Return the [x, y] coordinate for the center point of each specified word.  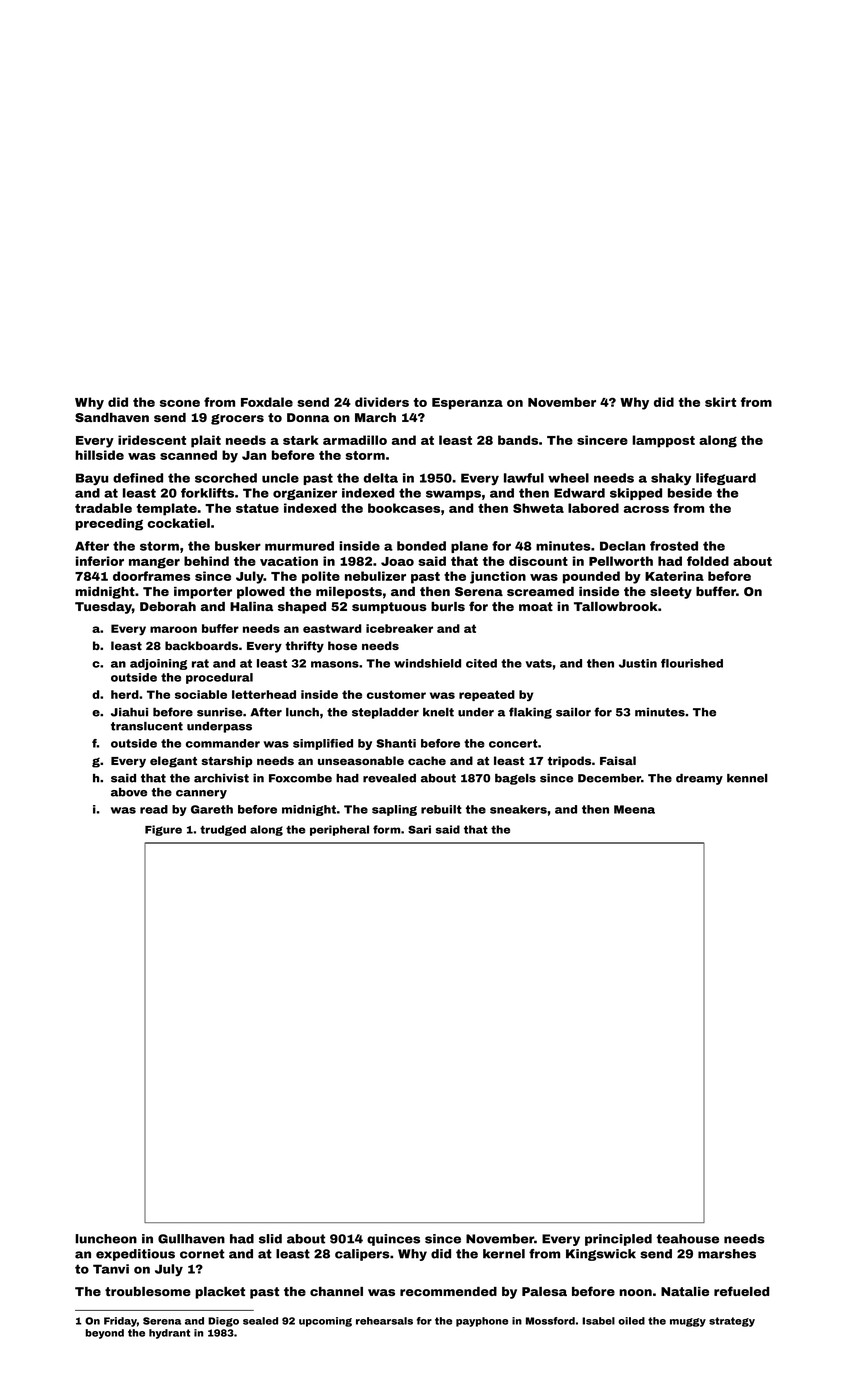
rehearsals [384, 1321]
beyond [104, 1334]
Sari [419, 829]
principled [618, 1240]
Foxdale [267, 402]
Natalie [685, 1291]
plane [469, 547]
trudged [223, 830]
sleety [671, 593]
